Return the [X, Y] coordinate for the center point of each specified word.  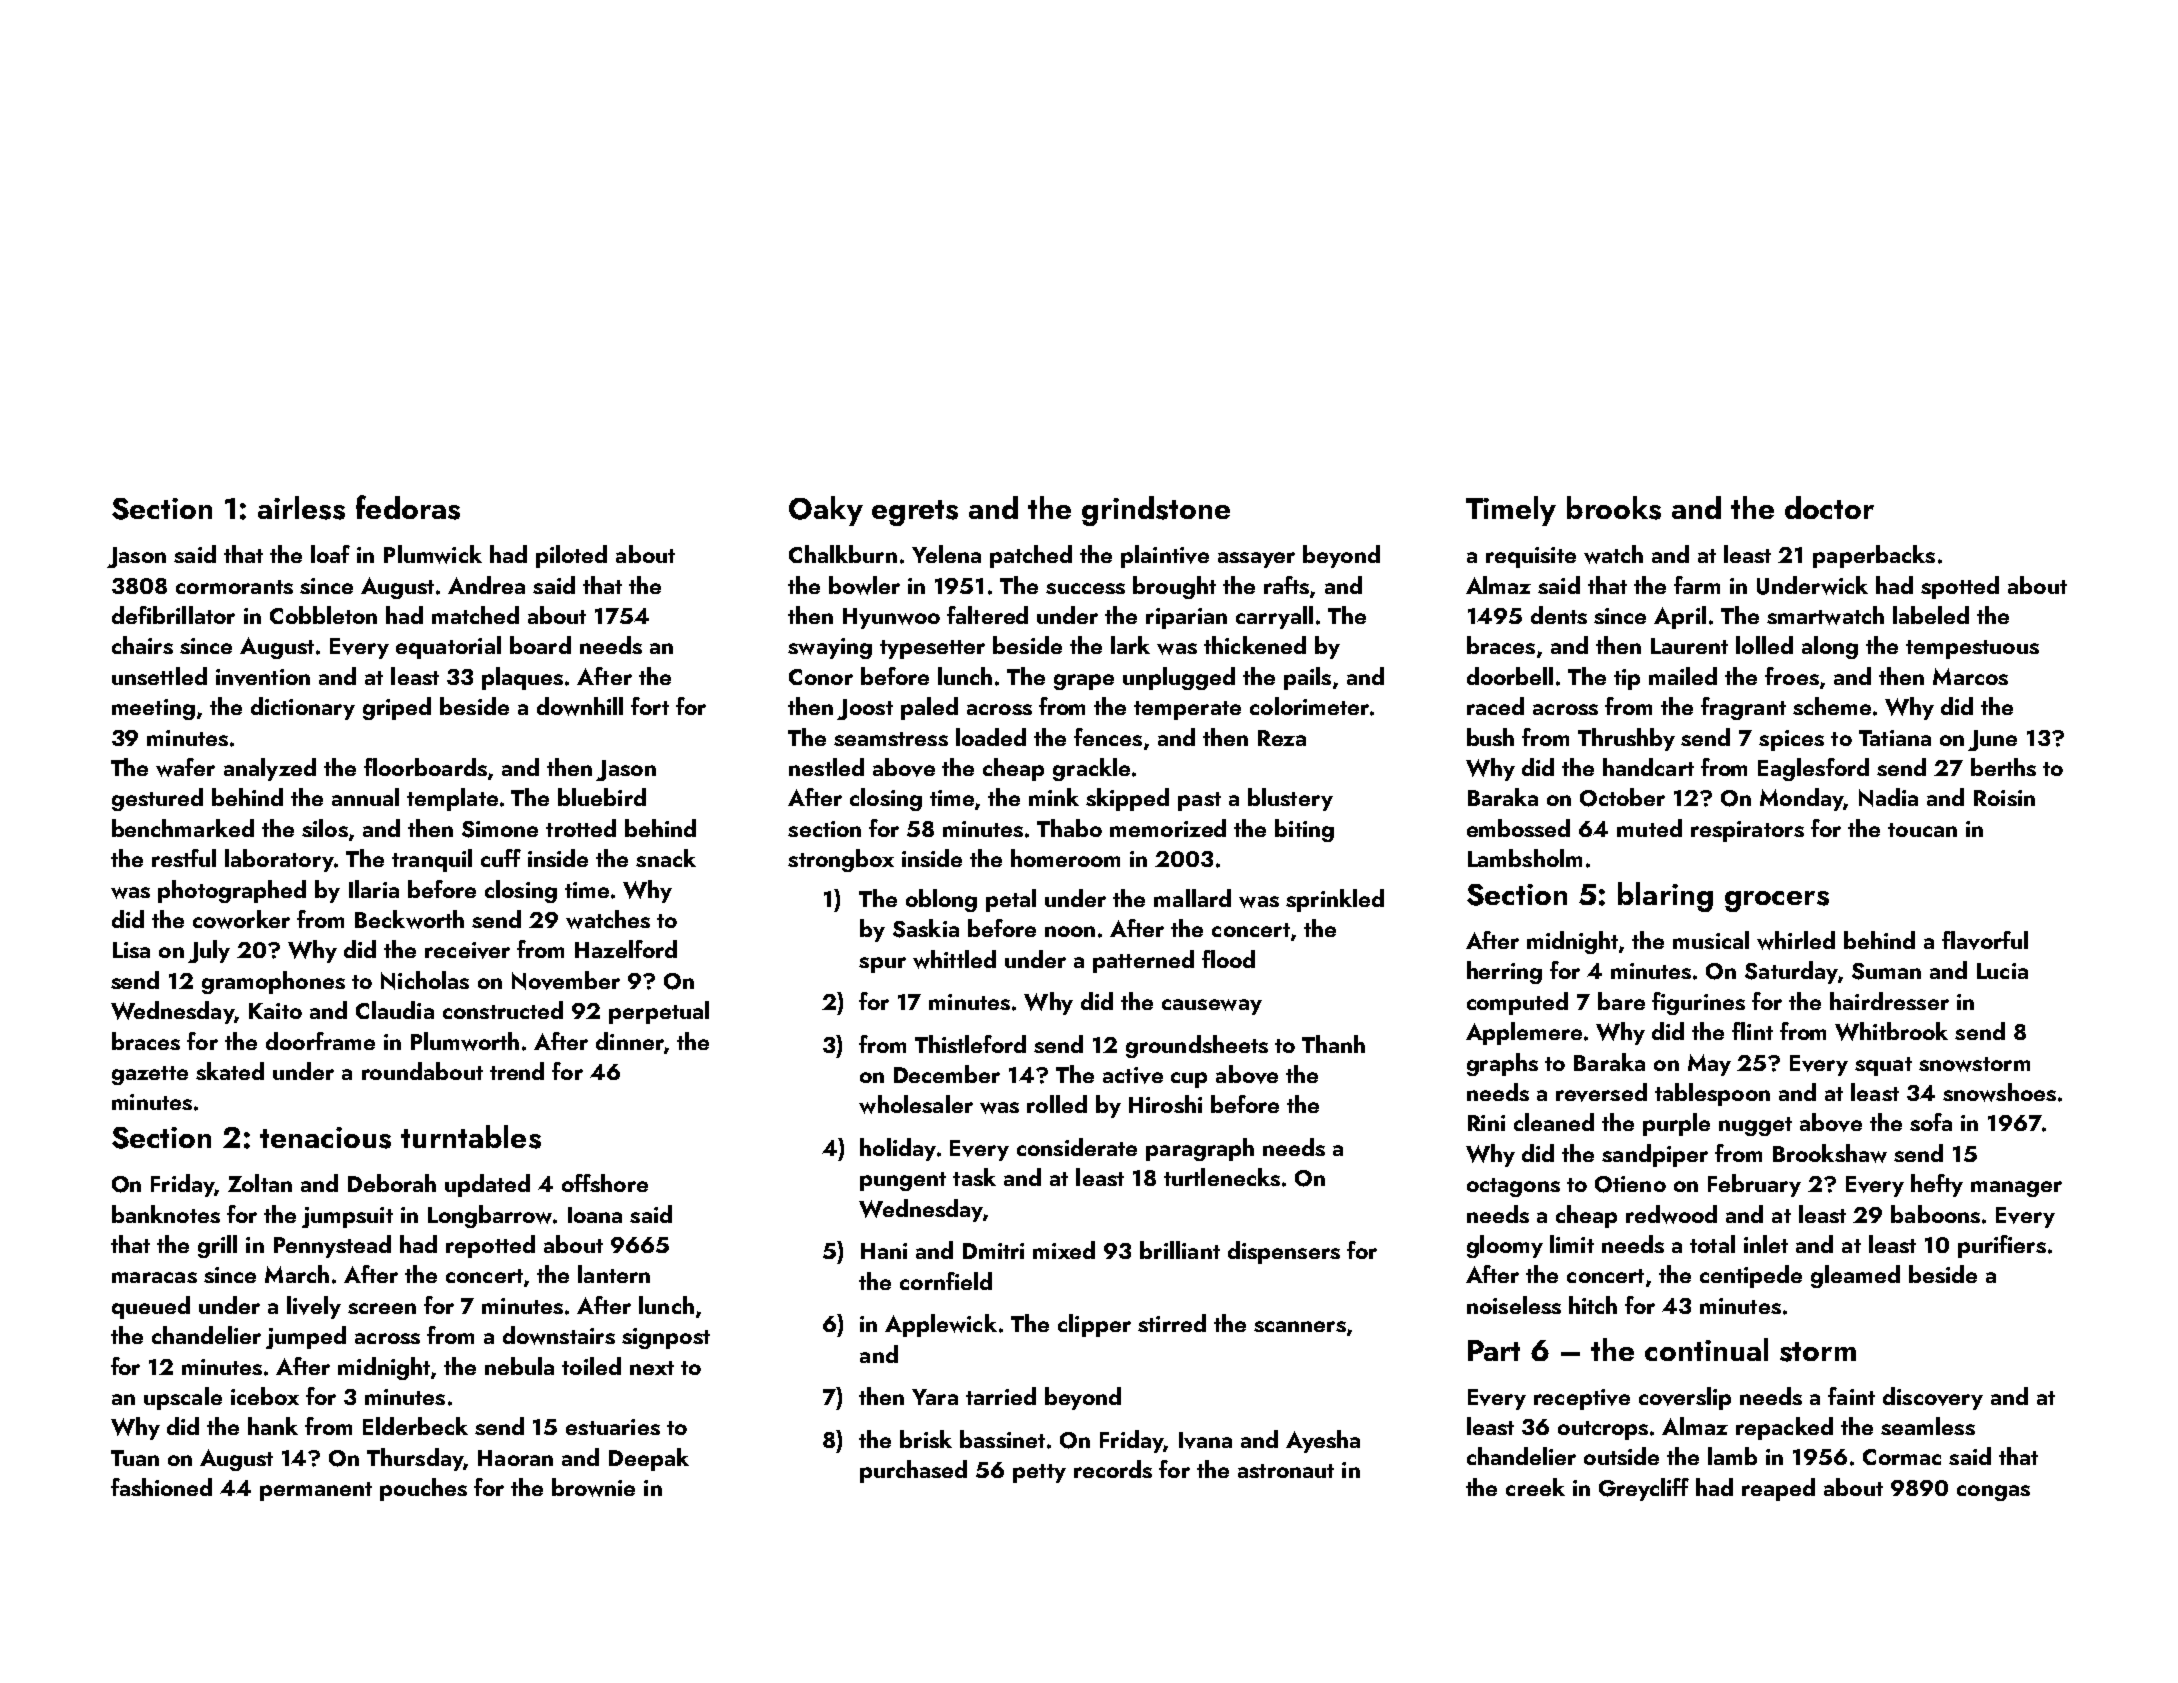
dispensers [1284, 1252]
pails [1307, 678]
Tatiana [1895, 738]
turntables [471, 1137]
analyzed [270, 769]
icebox [265, 1396]
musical [1711, 940]
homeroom [1065, 858]
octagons [1513, 1187]
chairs [142, 645]
